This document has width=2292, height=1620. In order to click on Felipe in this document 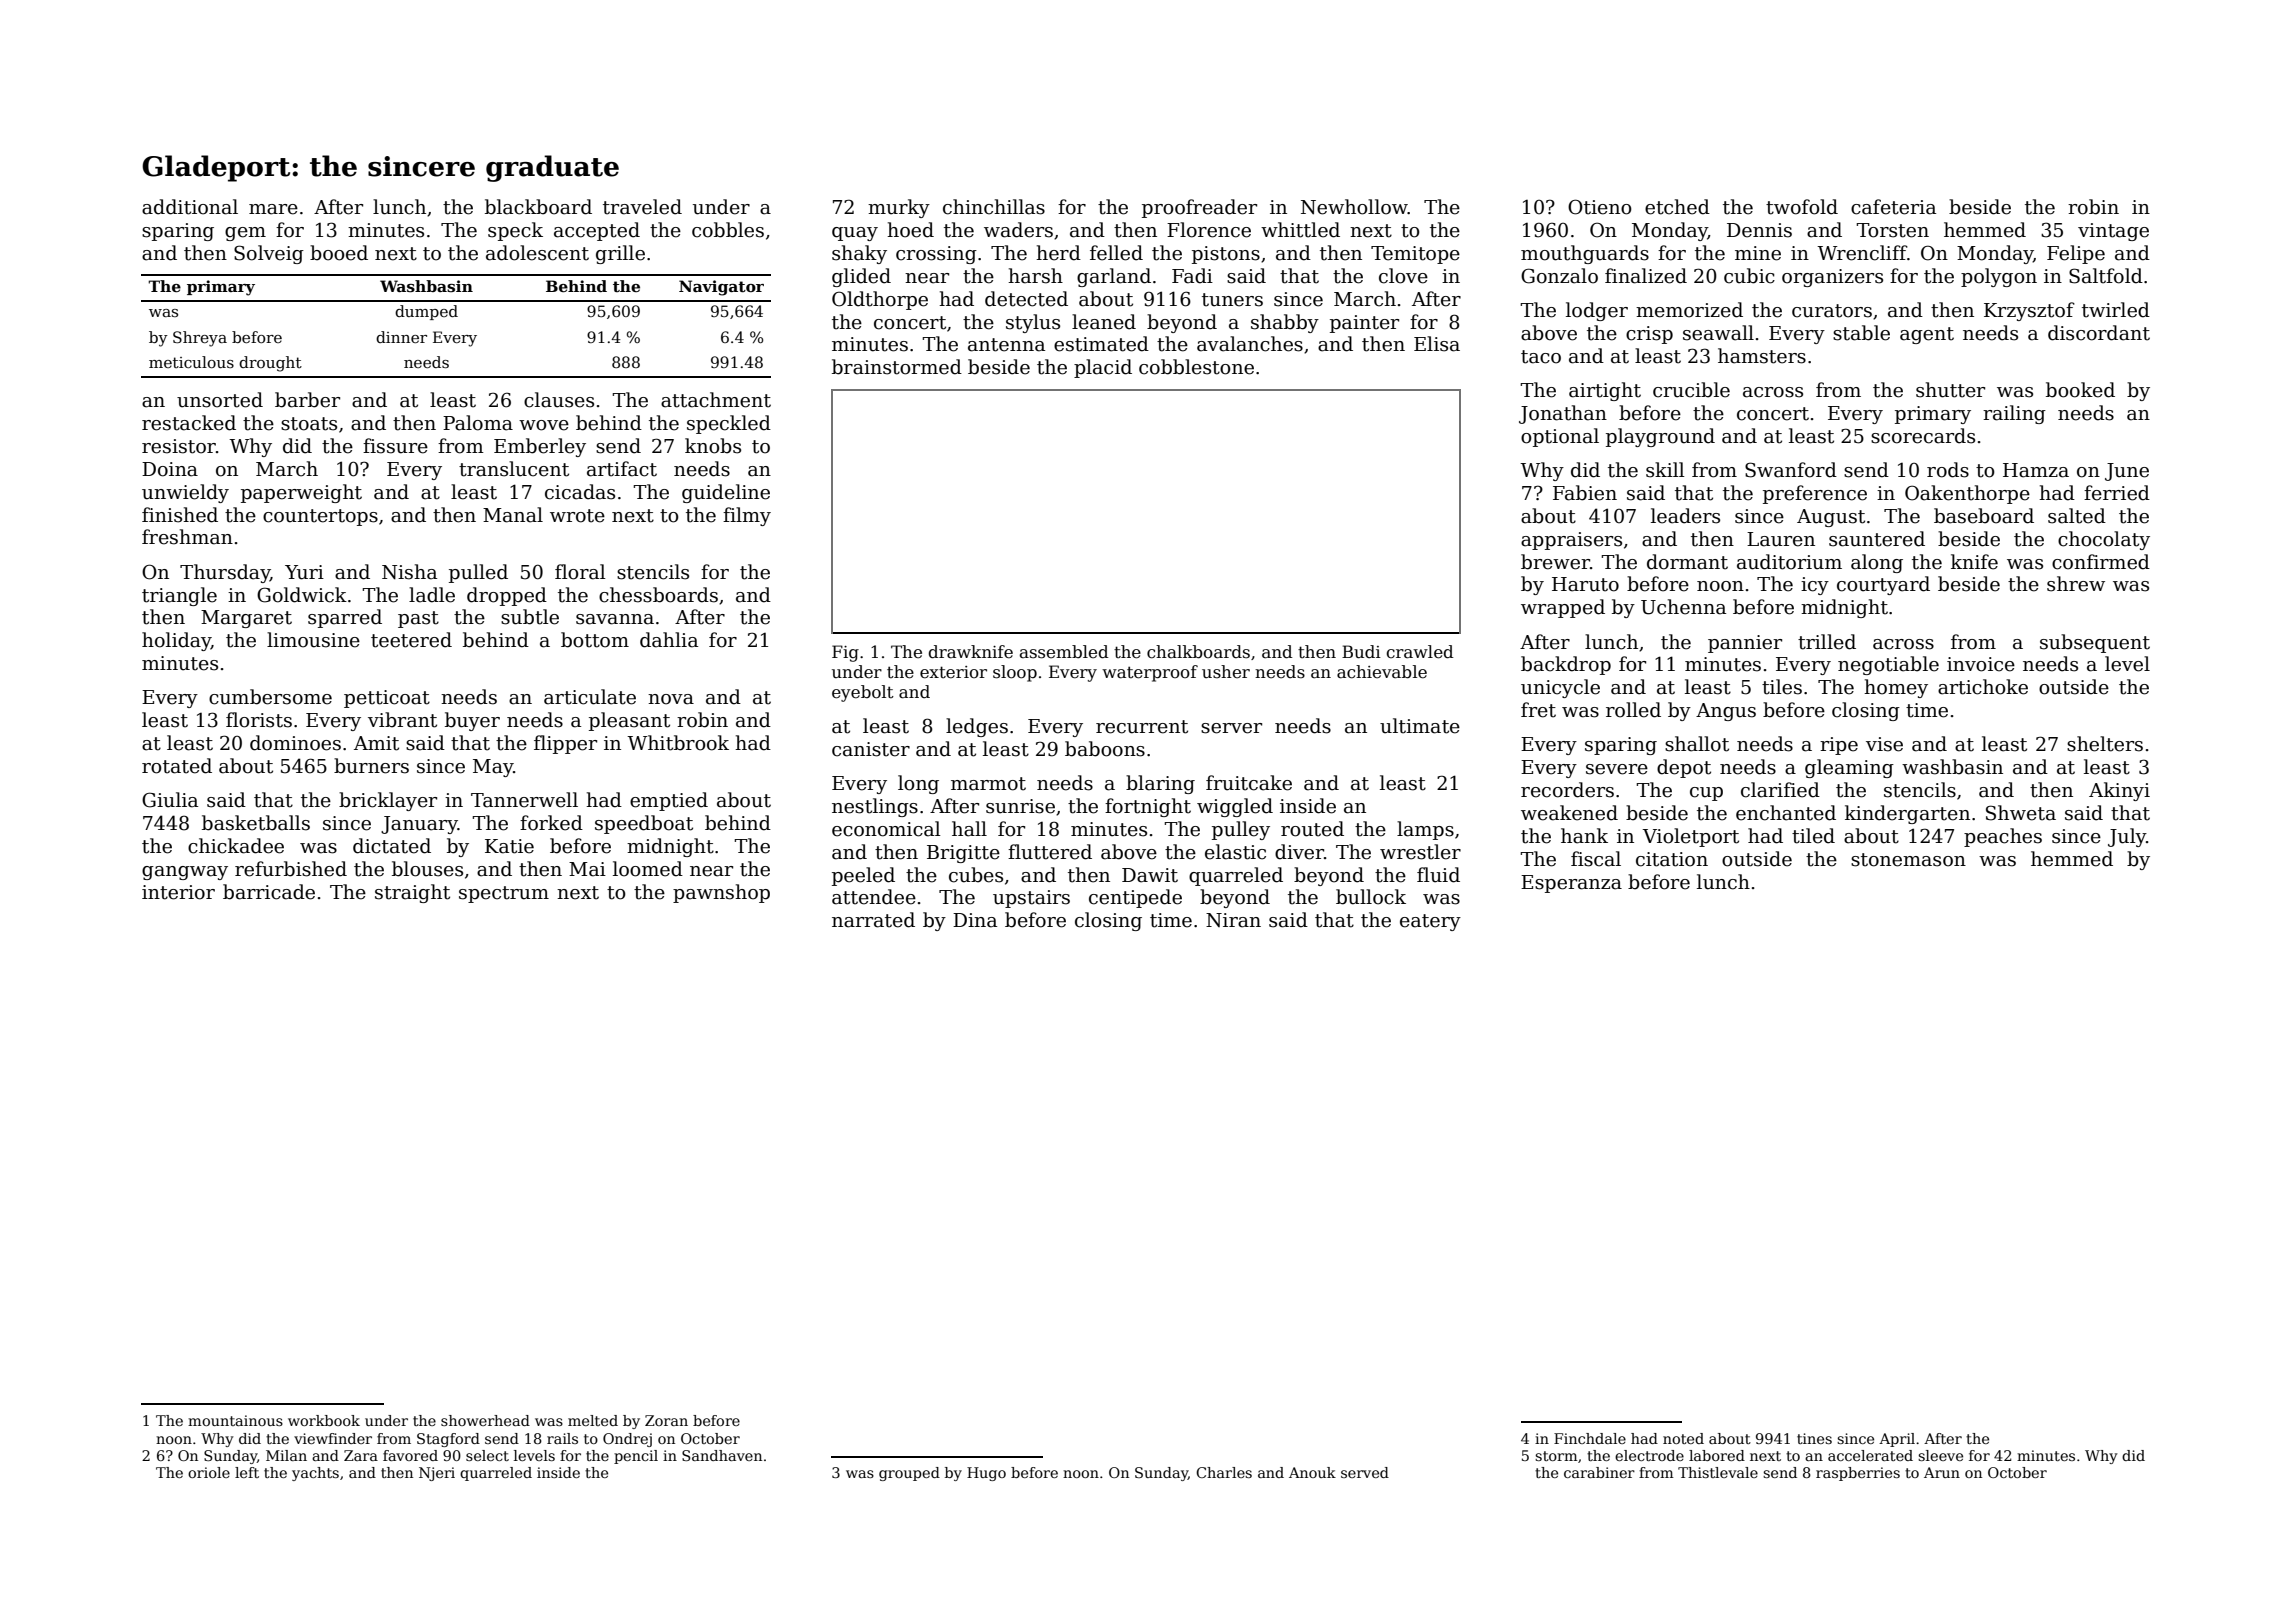, I will do `click(2076, 254)`.
